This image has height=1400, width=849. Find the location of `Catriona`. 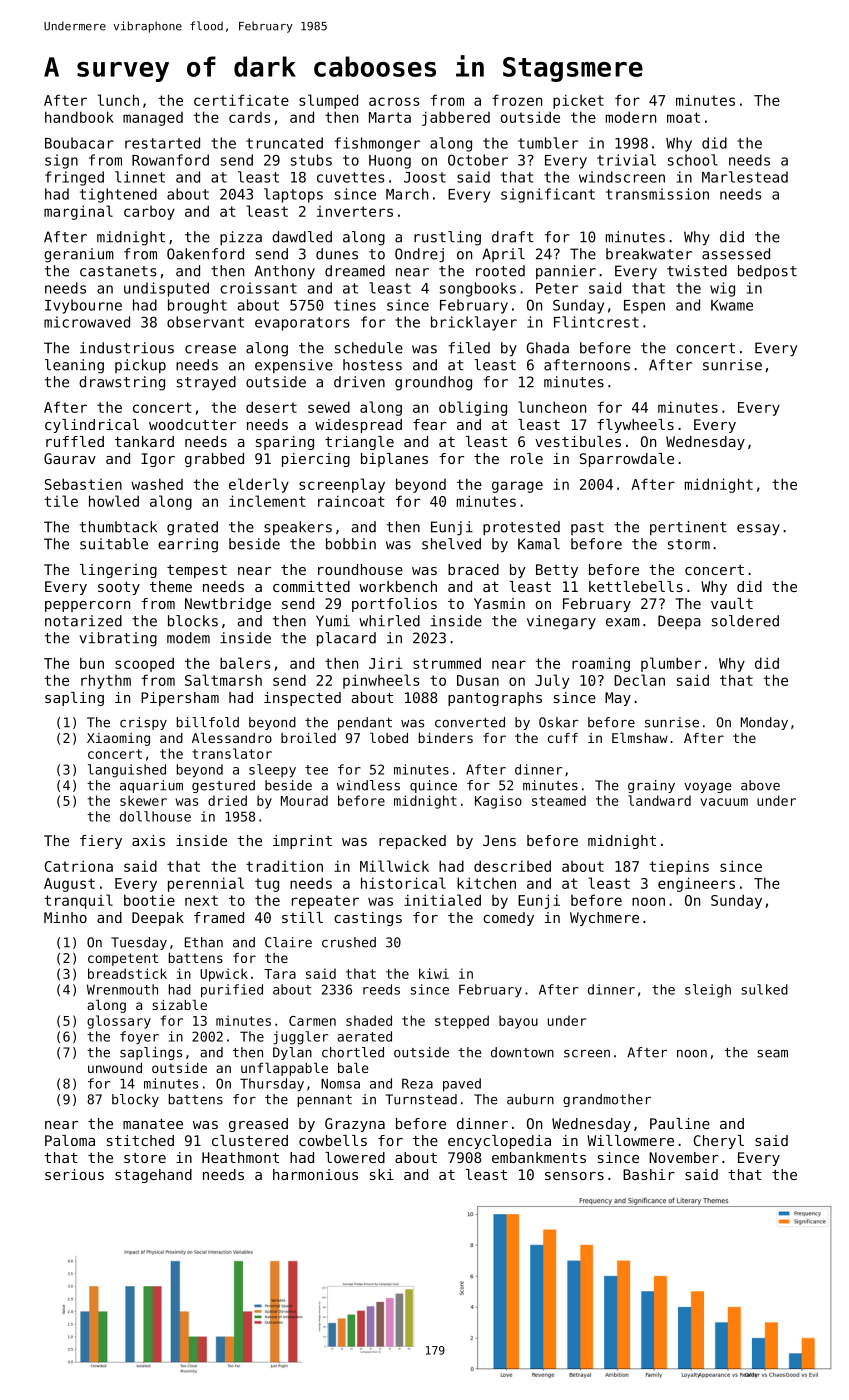

Catriona is located at coordinates (78, 866).
